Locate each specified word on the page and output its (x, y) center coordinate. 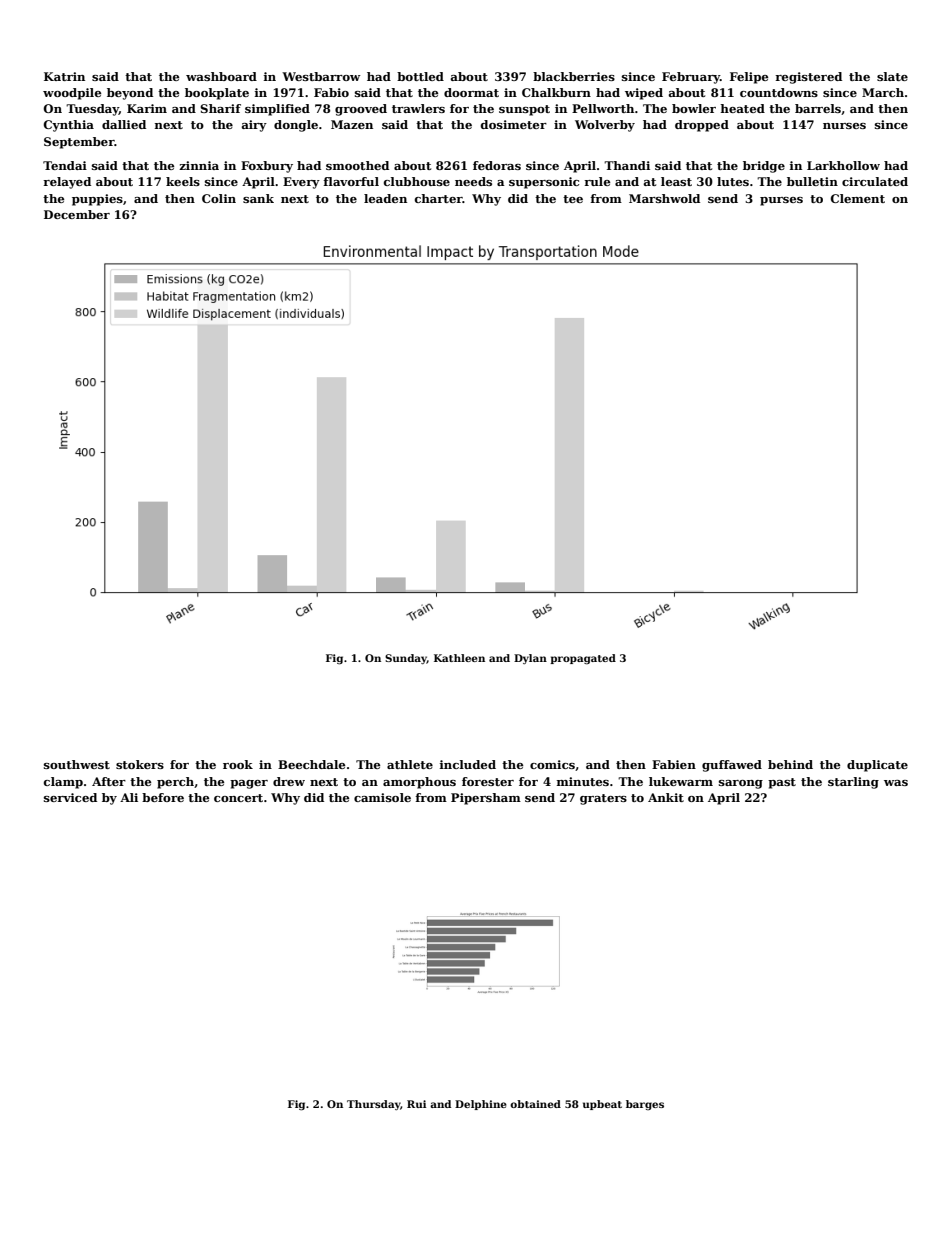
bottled (420, 76)
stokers (140, 764)
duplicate (877, 766)
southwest (77, 764)
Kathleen (459, 658)
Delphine (481, 1105)
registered (808, 78)
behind (790, 764)
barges (645, 1105)
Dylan (530, 659)
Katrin (64, 76)
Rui (416, 1104)
